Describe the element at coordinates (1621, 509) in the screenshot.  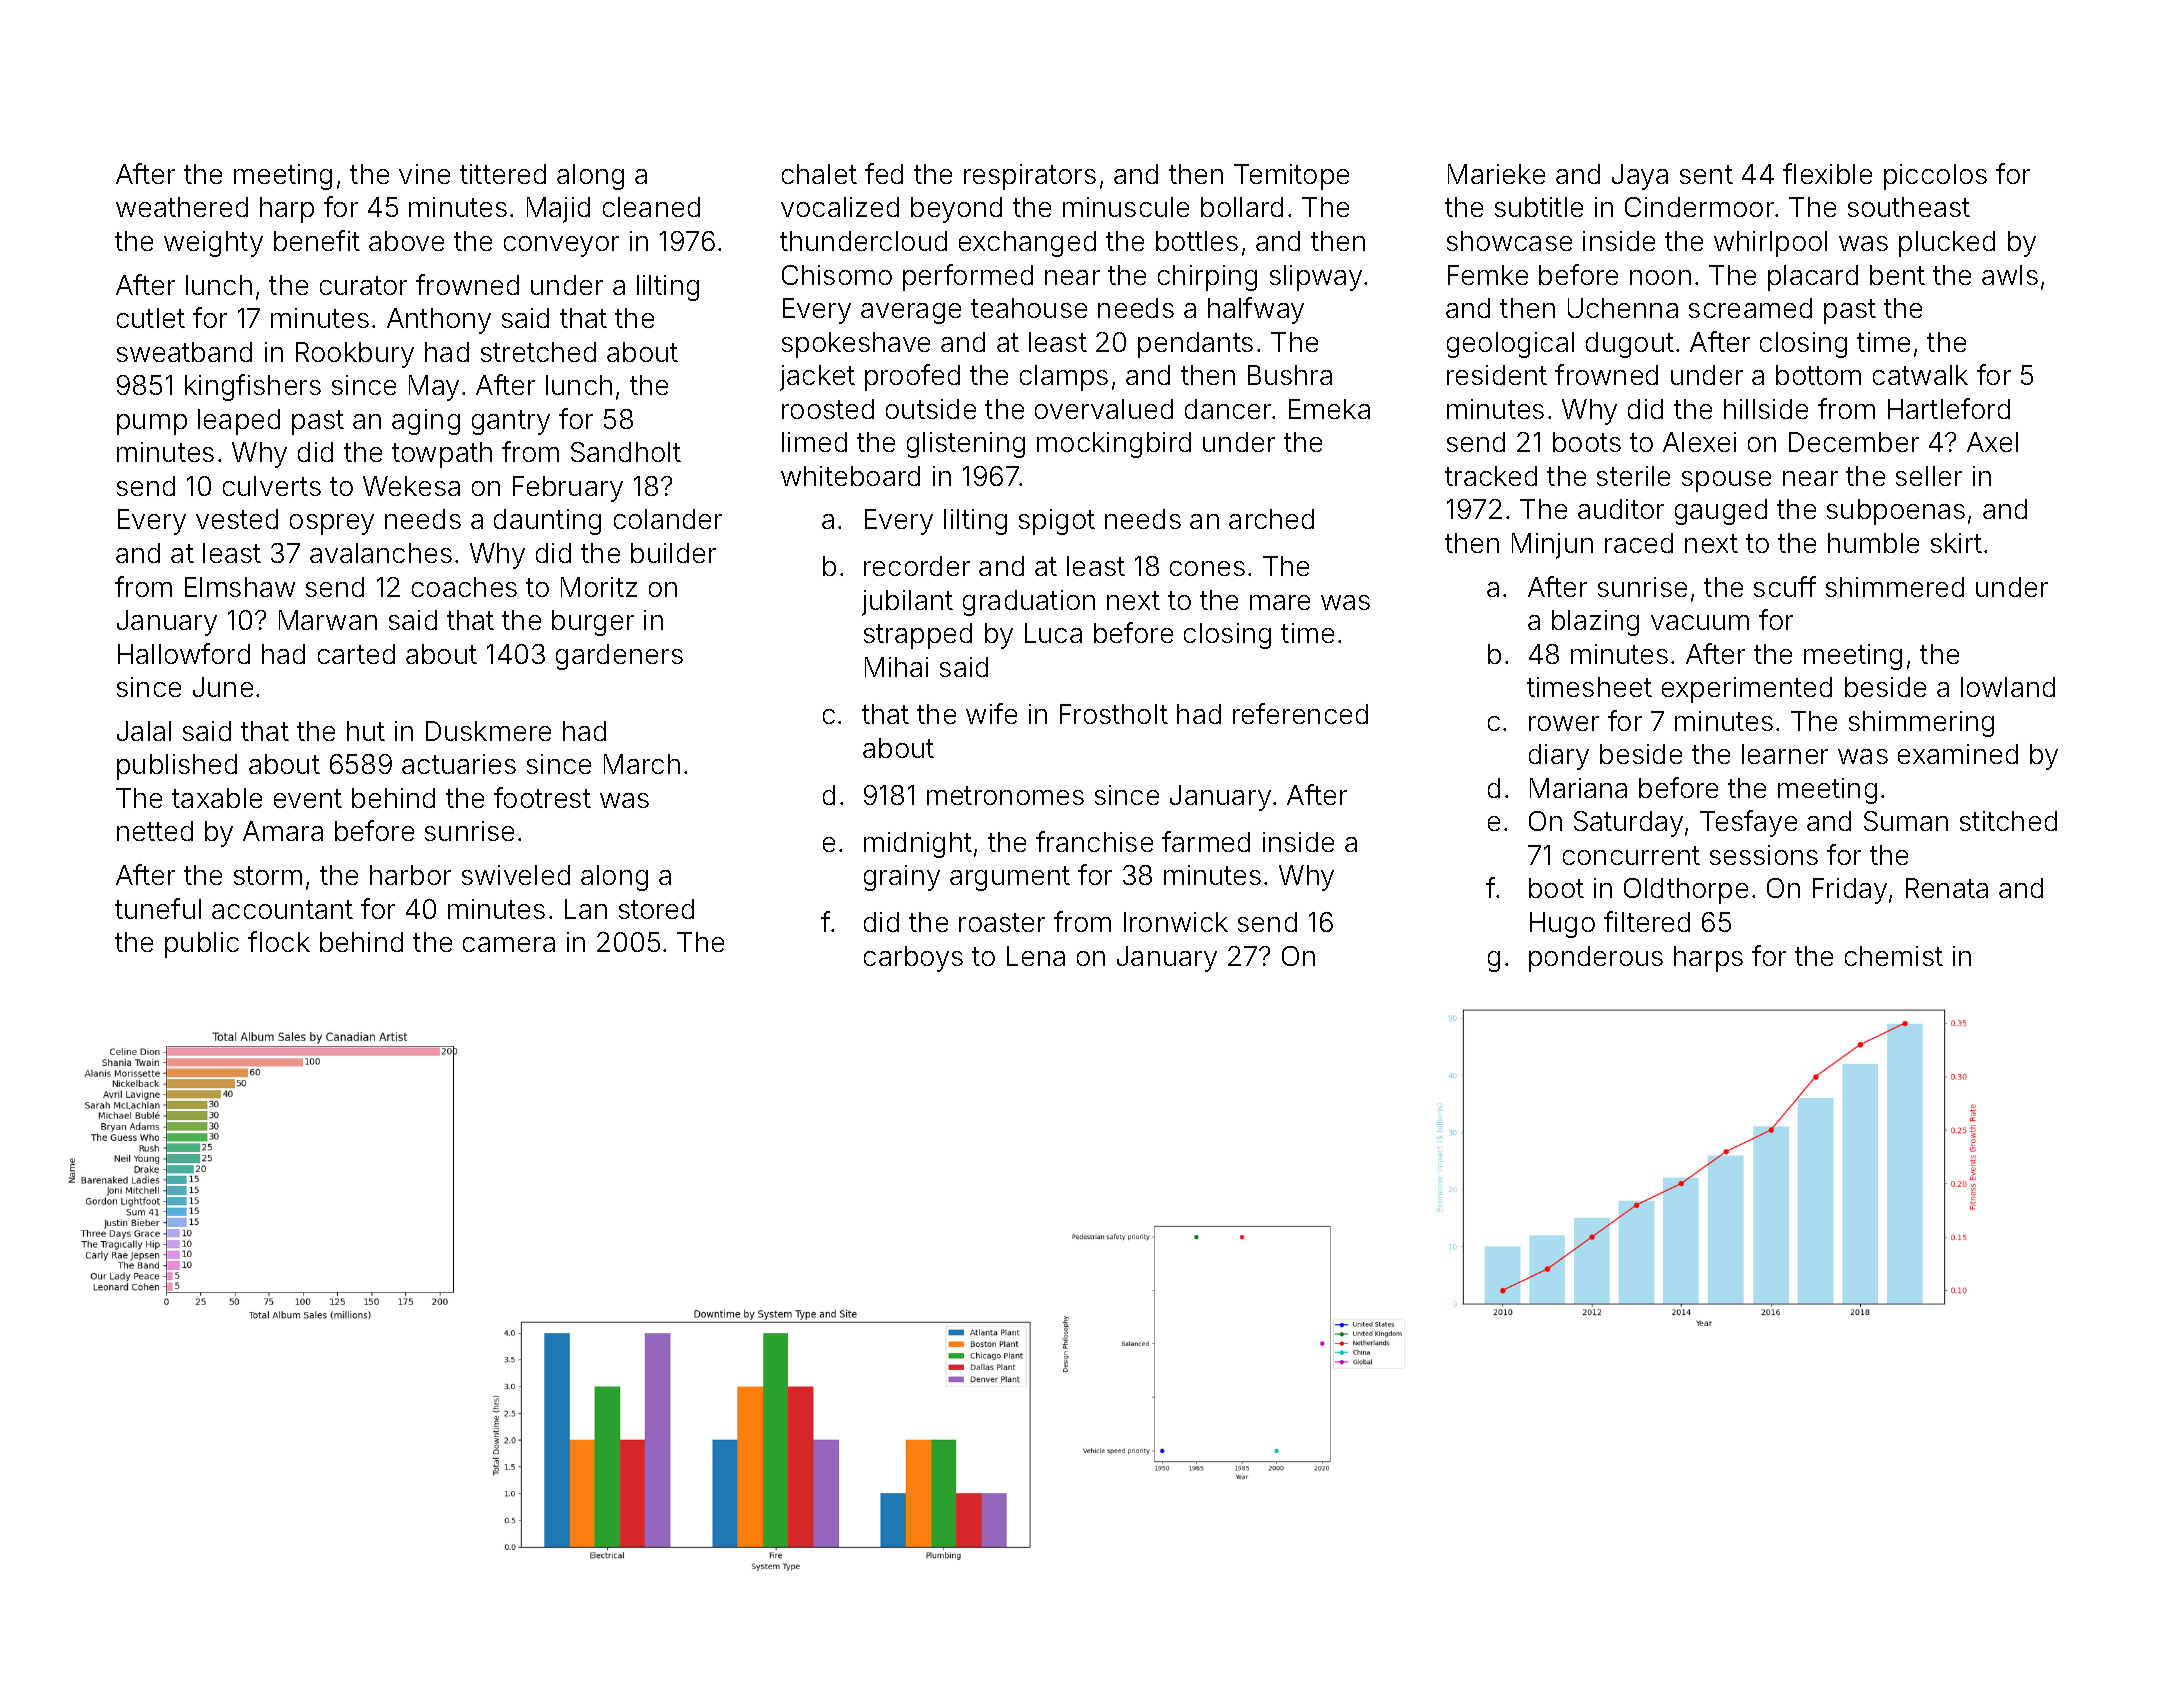
I see `auditor` at that location.
